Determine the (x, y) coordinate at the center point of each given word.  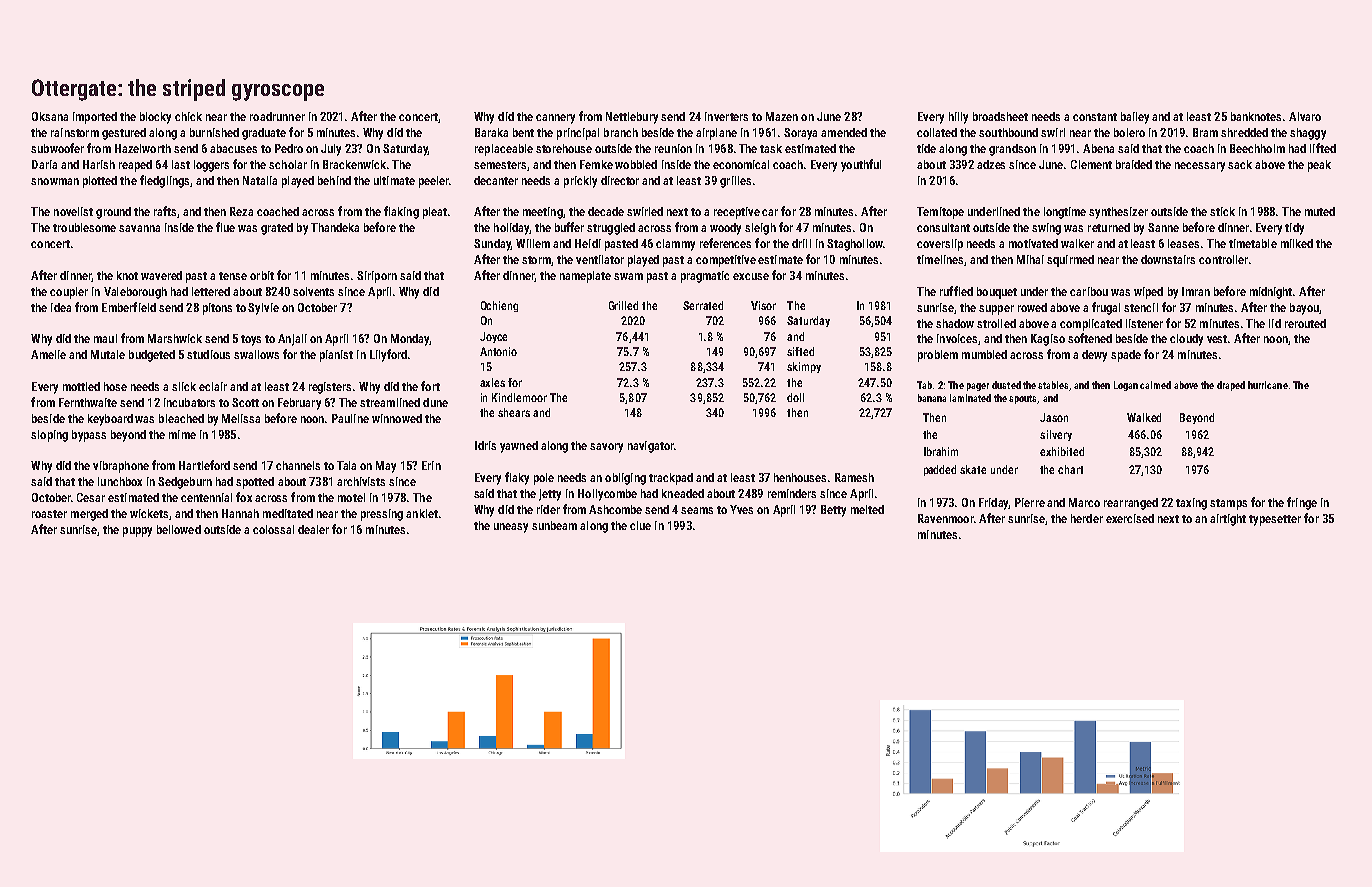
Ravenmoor (946, 518)
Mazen (782, 116)
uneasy (511, 528)
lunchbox (120, 481)
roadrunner (277, 116)
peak (1319, 166)
